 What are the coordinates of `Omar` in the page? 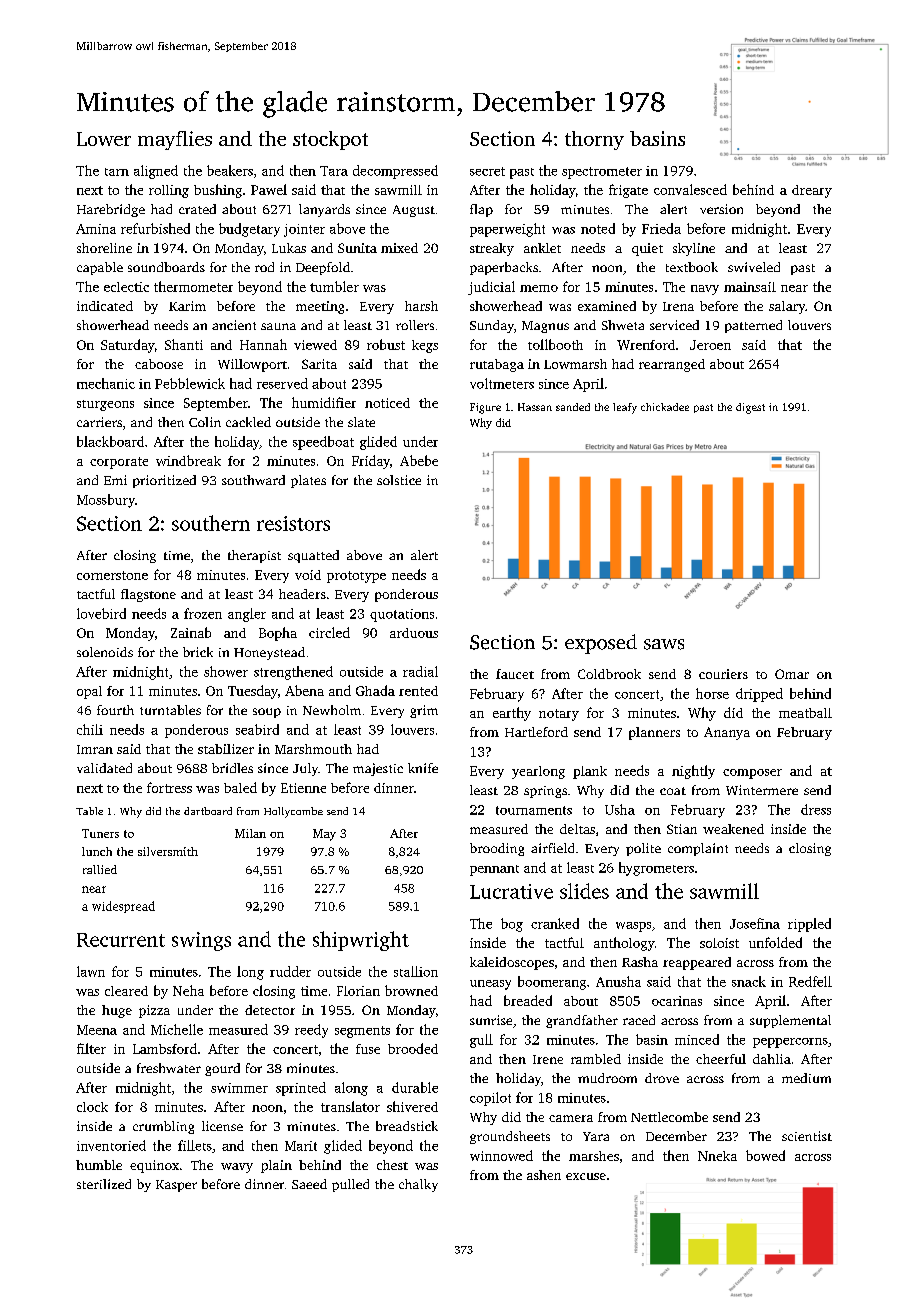 It's located at (792, 674).
